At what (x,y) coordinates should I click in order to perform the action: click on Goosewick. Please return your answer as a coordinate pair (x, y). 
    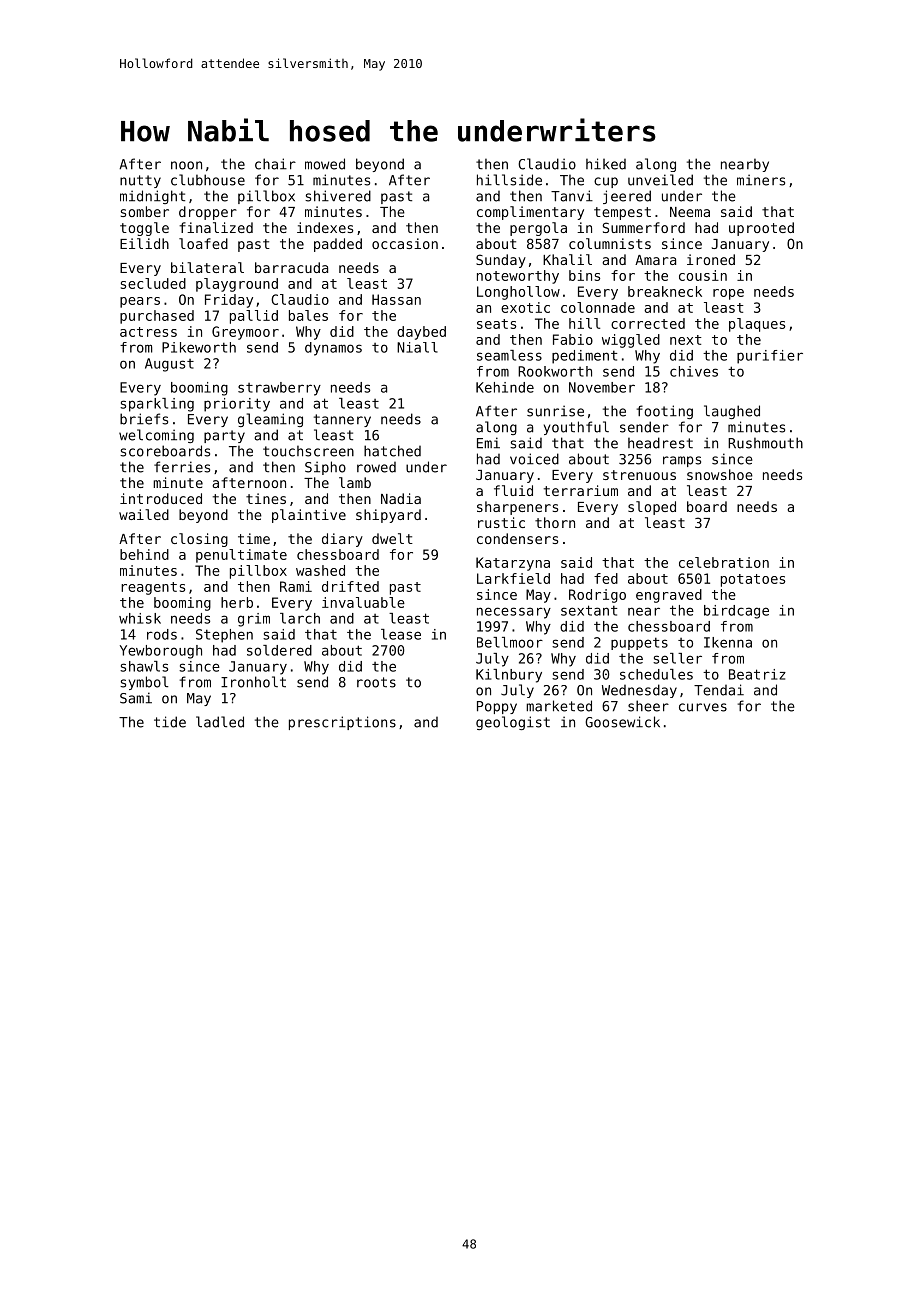
    Looking at the image, I should click on (622, 722).
